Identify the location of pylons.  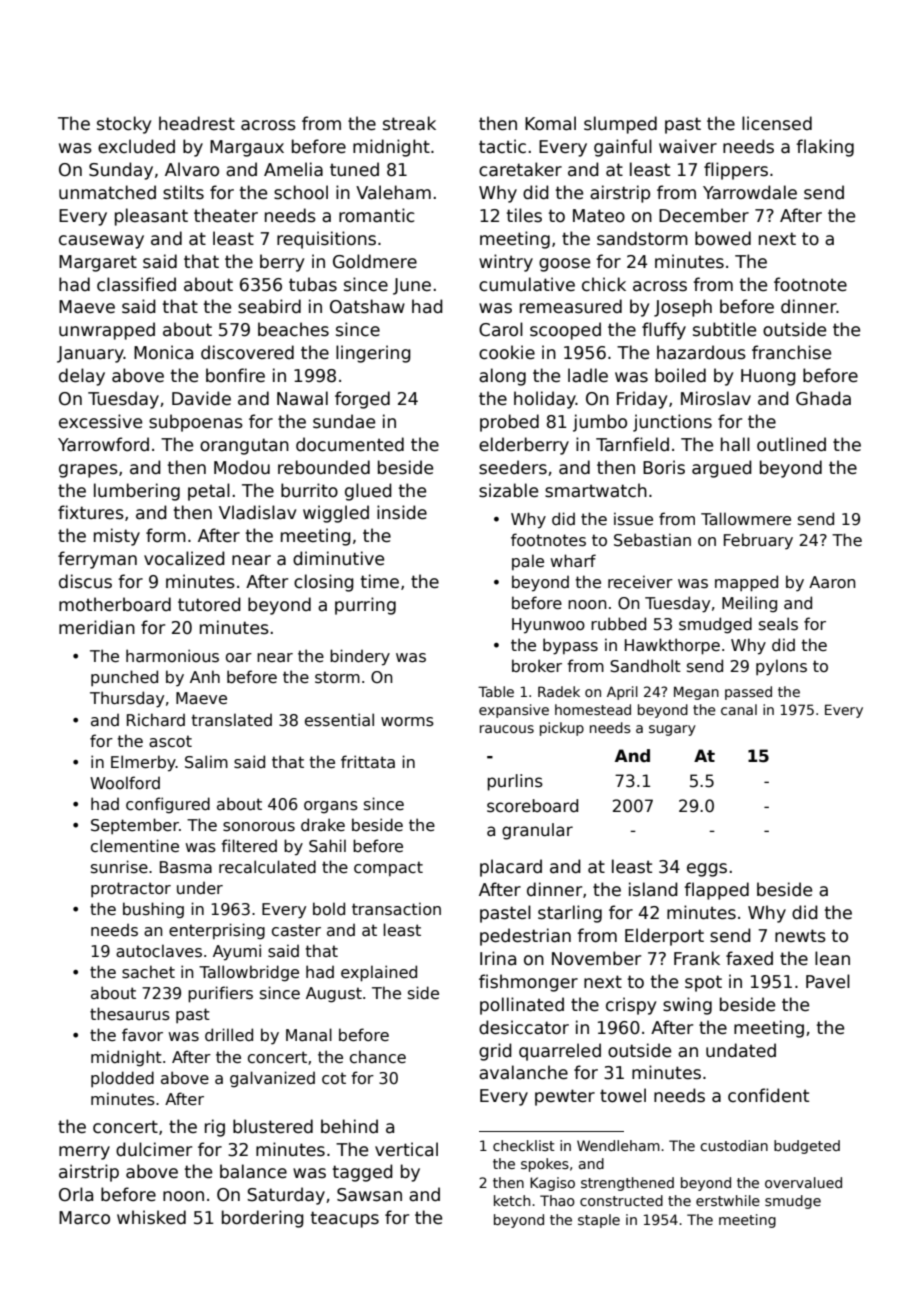
(781, 667).
